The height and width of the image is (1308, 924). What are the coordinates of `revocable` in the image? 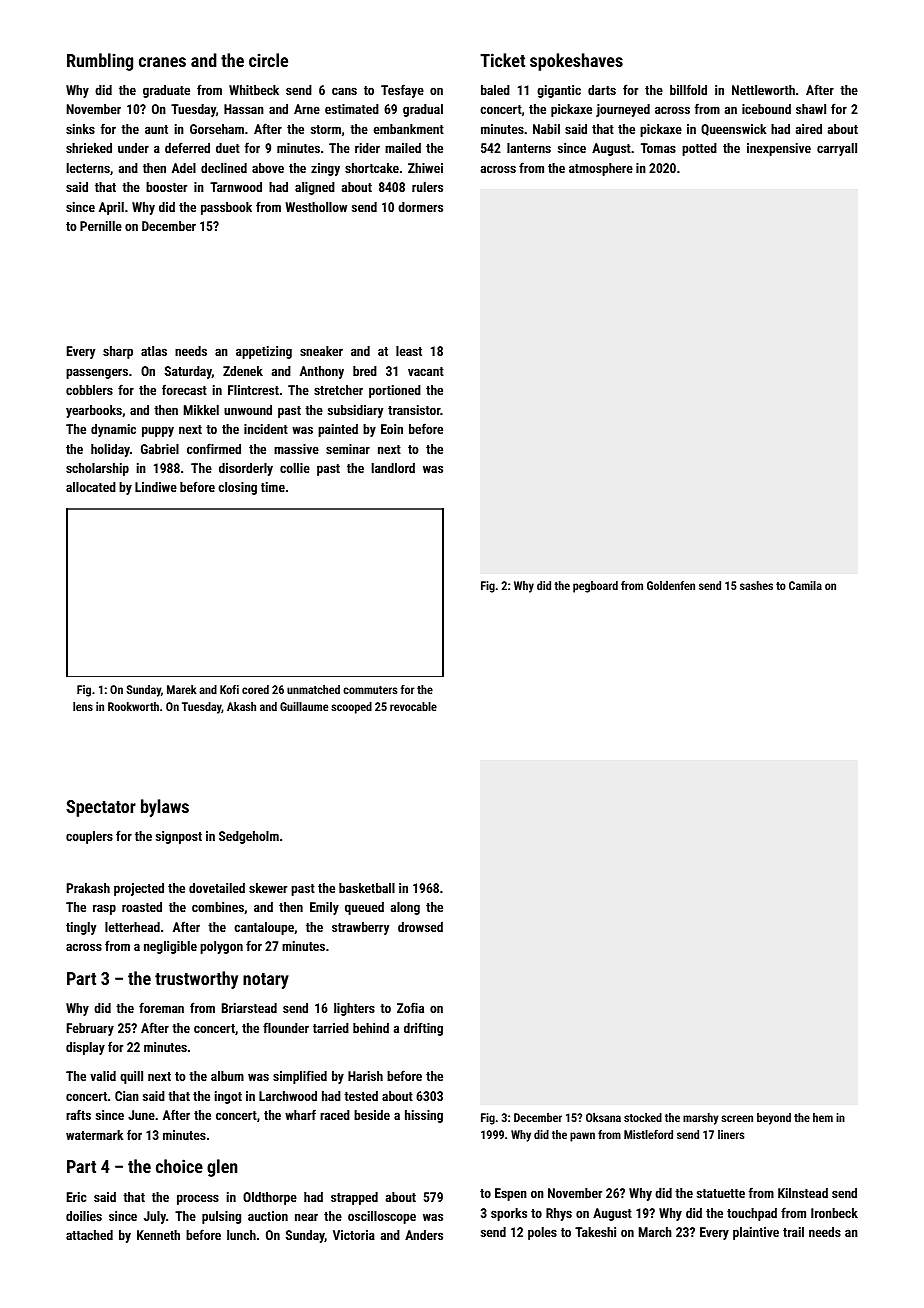 It's located at (413, 706).
